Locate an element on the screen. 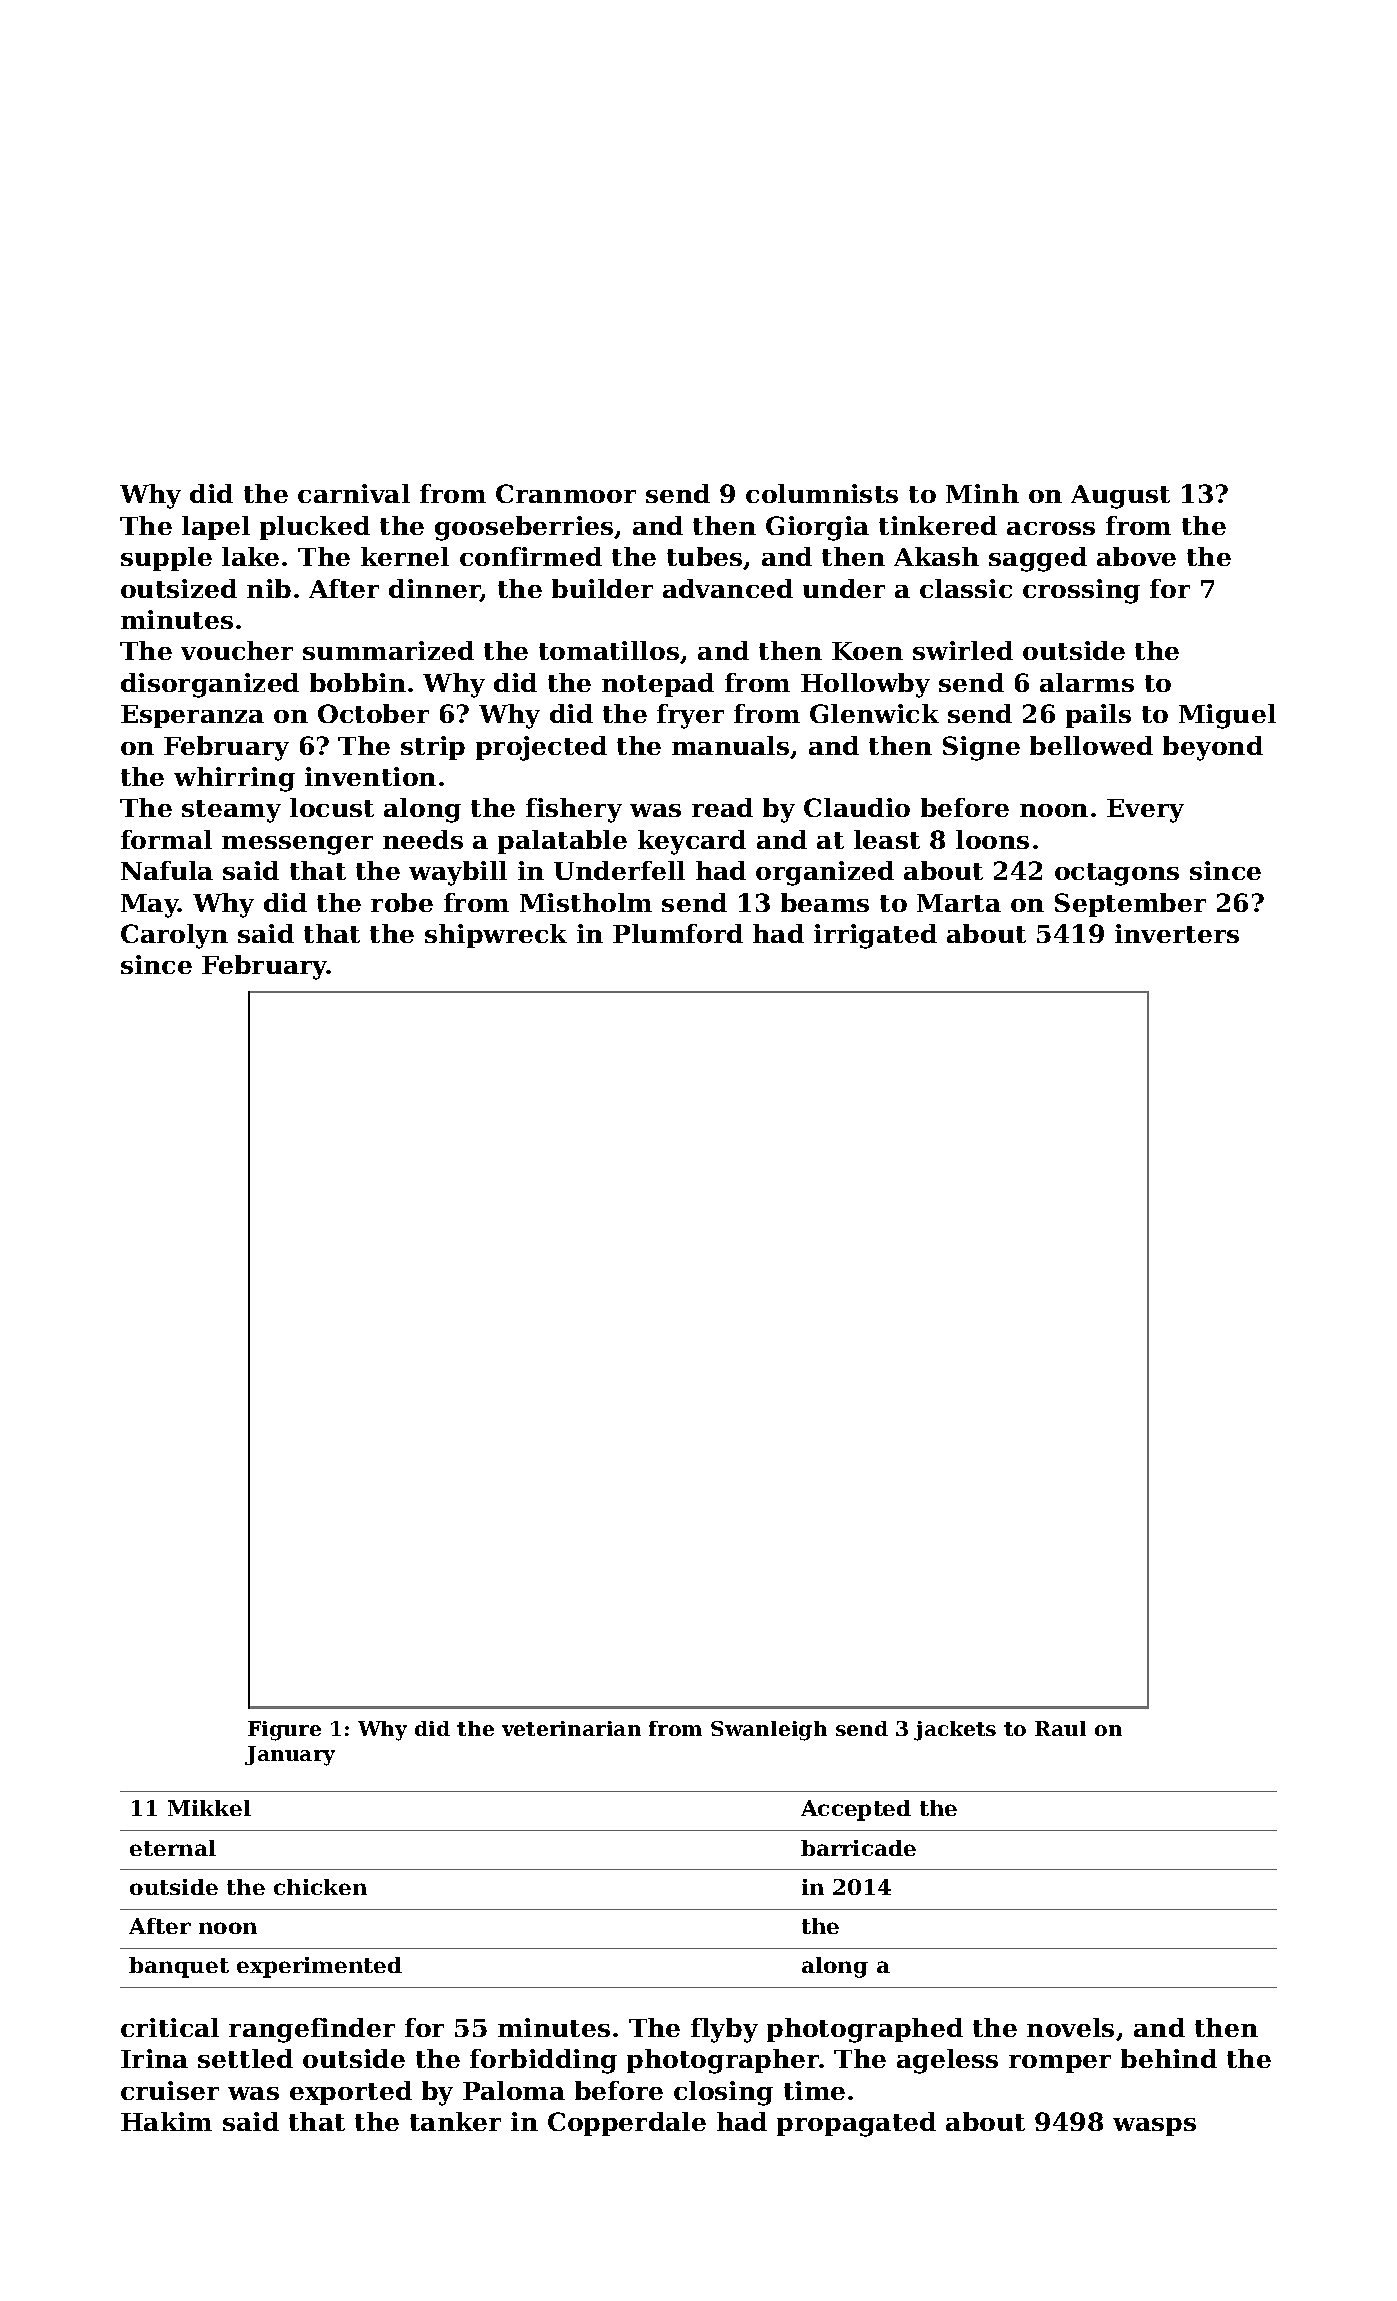  inverters is located at coordinates (1177, 933).
